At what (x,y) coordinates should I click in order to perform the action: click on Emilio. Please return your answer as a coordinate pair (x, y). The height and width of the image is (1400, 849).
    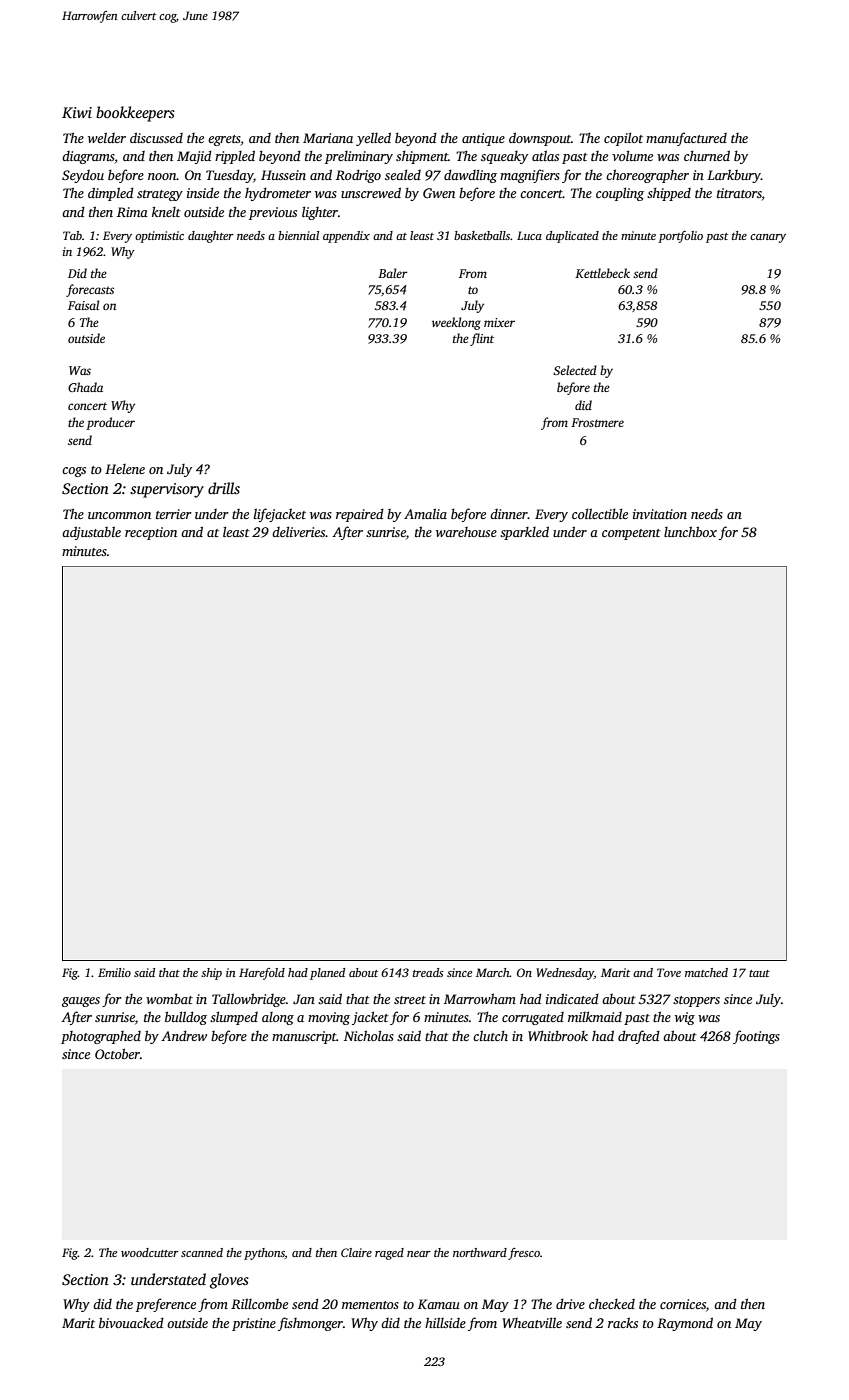
    Looking at the image, I should click on (114, 972).
